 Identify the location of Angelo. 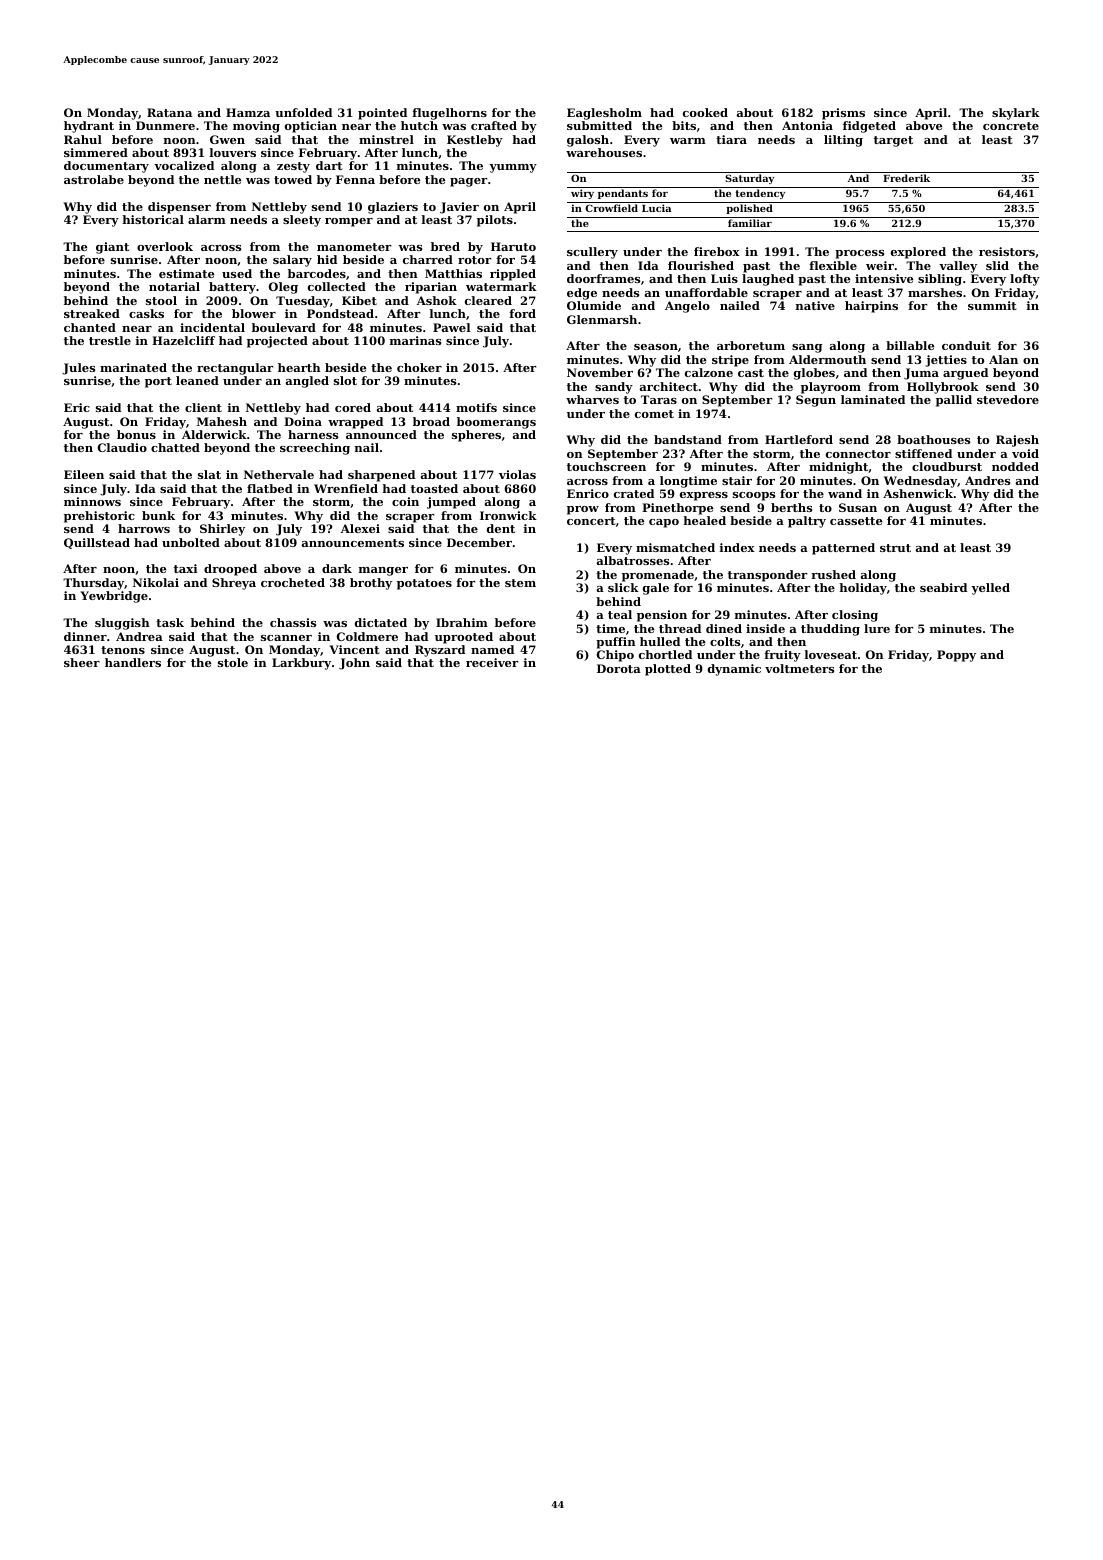
(687, 307).
